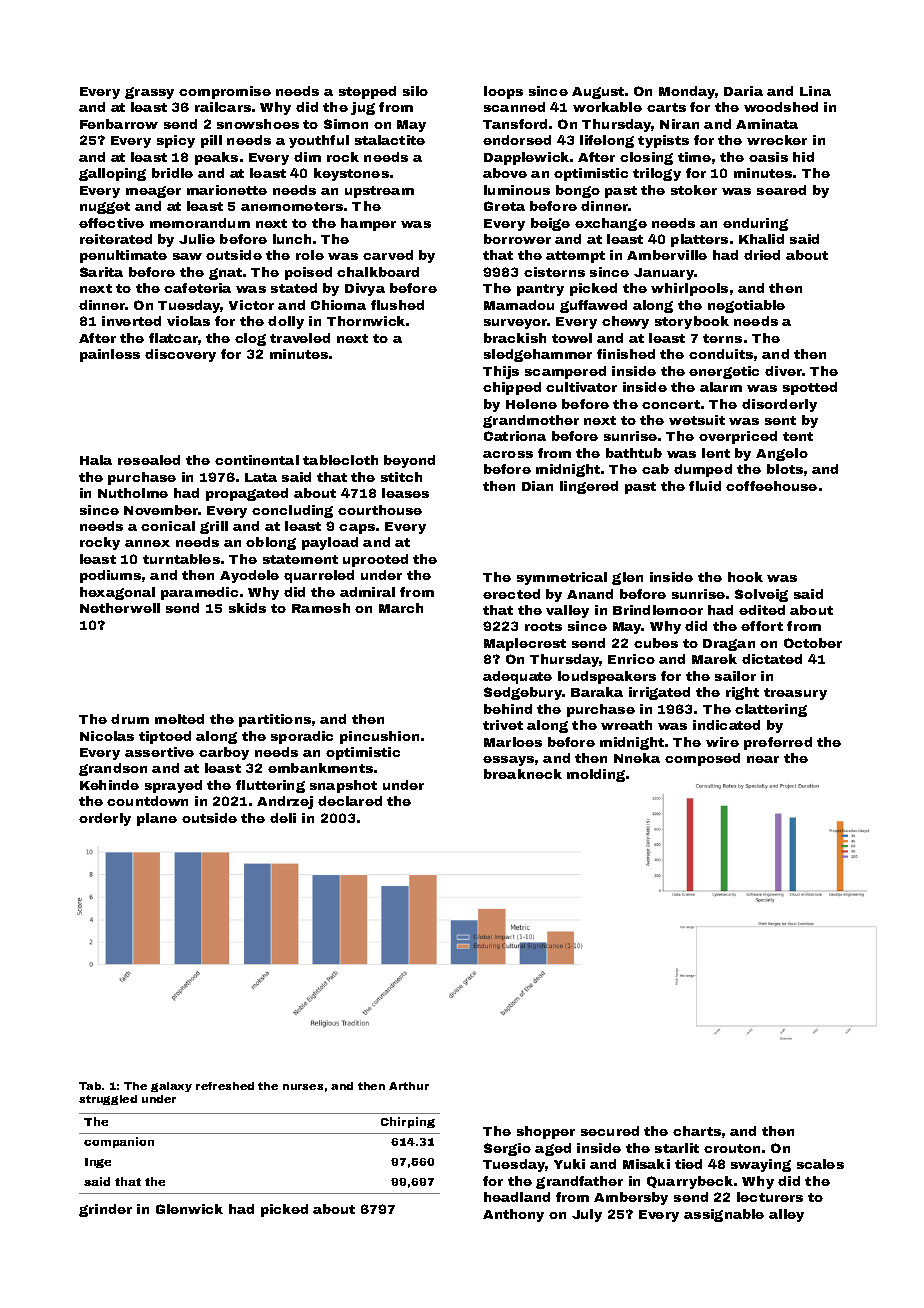  Describe the element at coordinates (96, 460) in the document. I see `Hala` at that location.
